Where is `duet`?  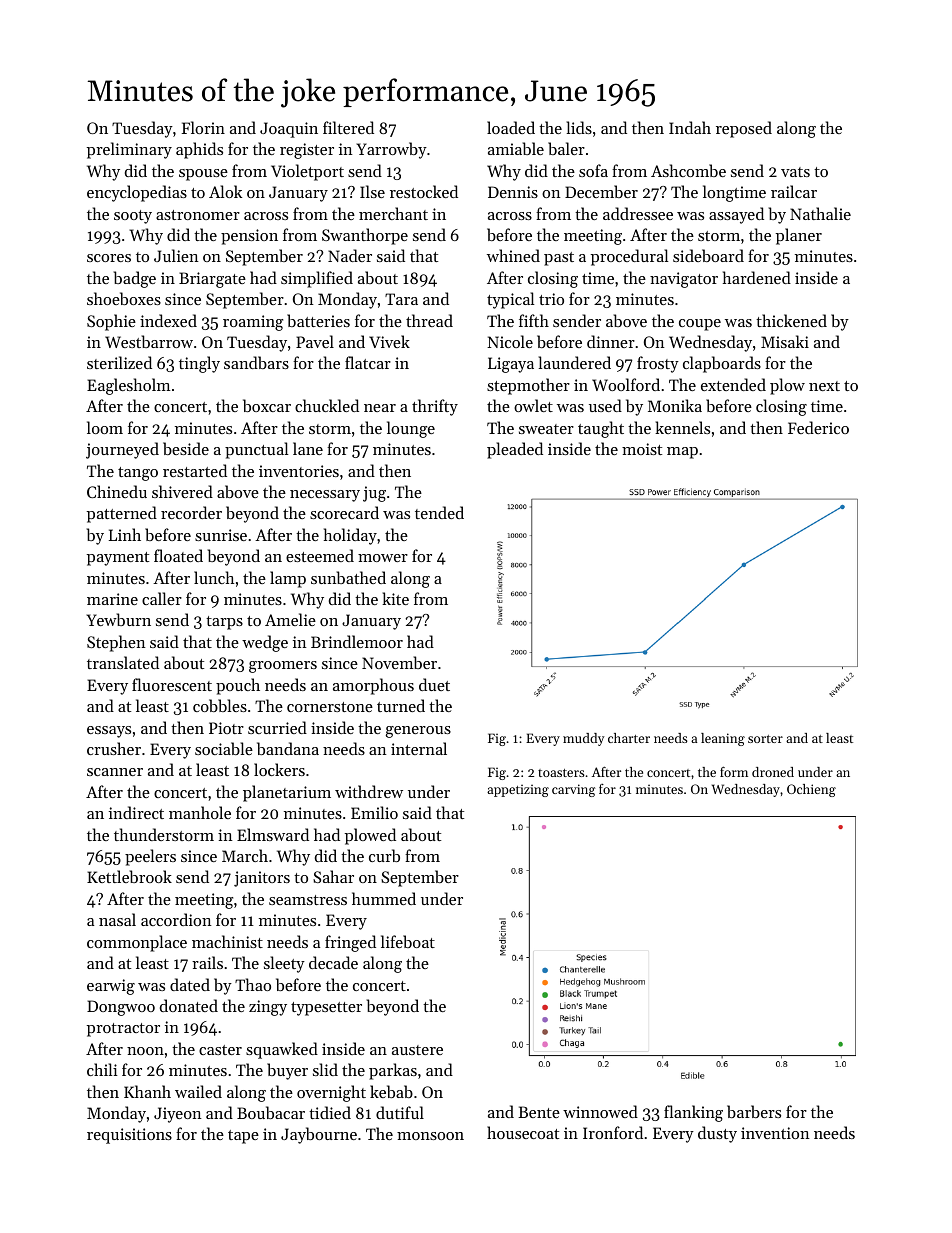
duet is located at coordinates (434, 684).
